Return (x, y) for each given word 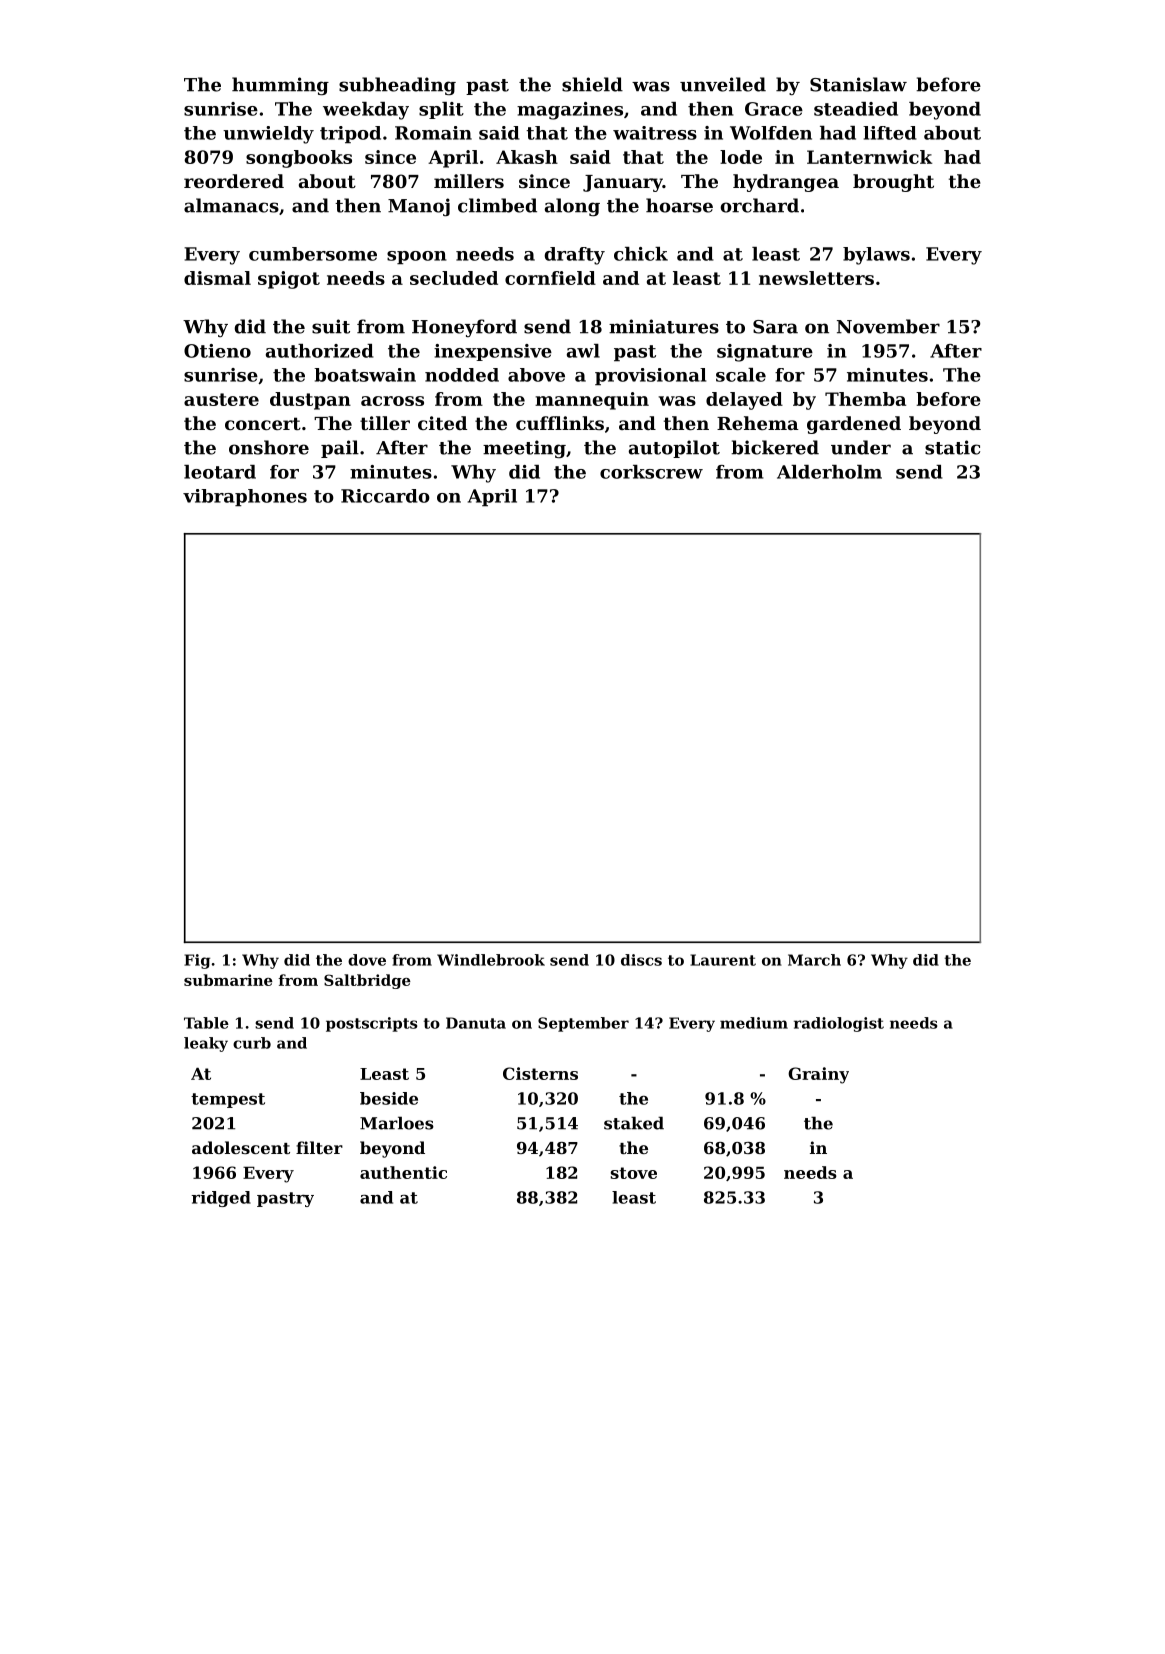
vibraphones (245, 498)
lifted (890, 133)
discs (641, 960)
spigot (289, 280)
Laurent (723, 960)
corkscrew (651, 472)
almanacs (231, 205)
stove (634, 1173)
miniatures (664, 326)
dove (367, 960)
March (814, 960)
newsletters (816, 278)
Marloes (397, 1123)
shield (592, 84)
